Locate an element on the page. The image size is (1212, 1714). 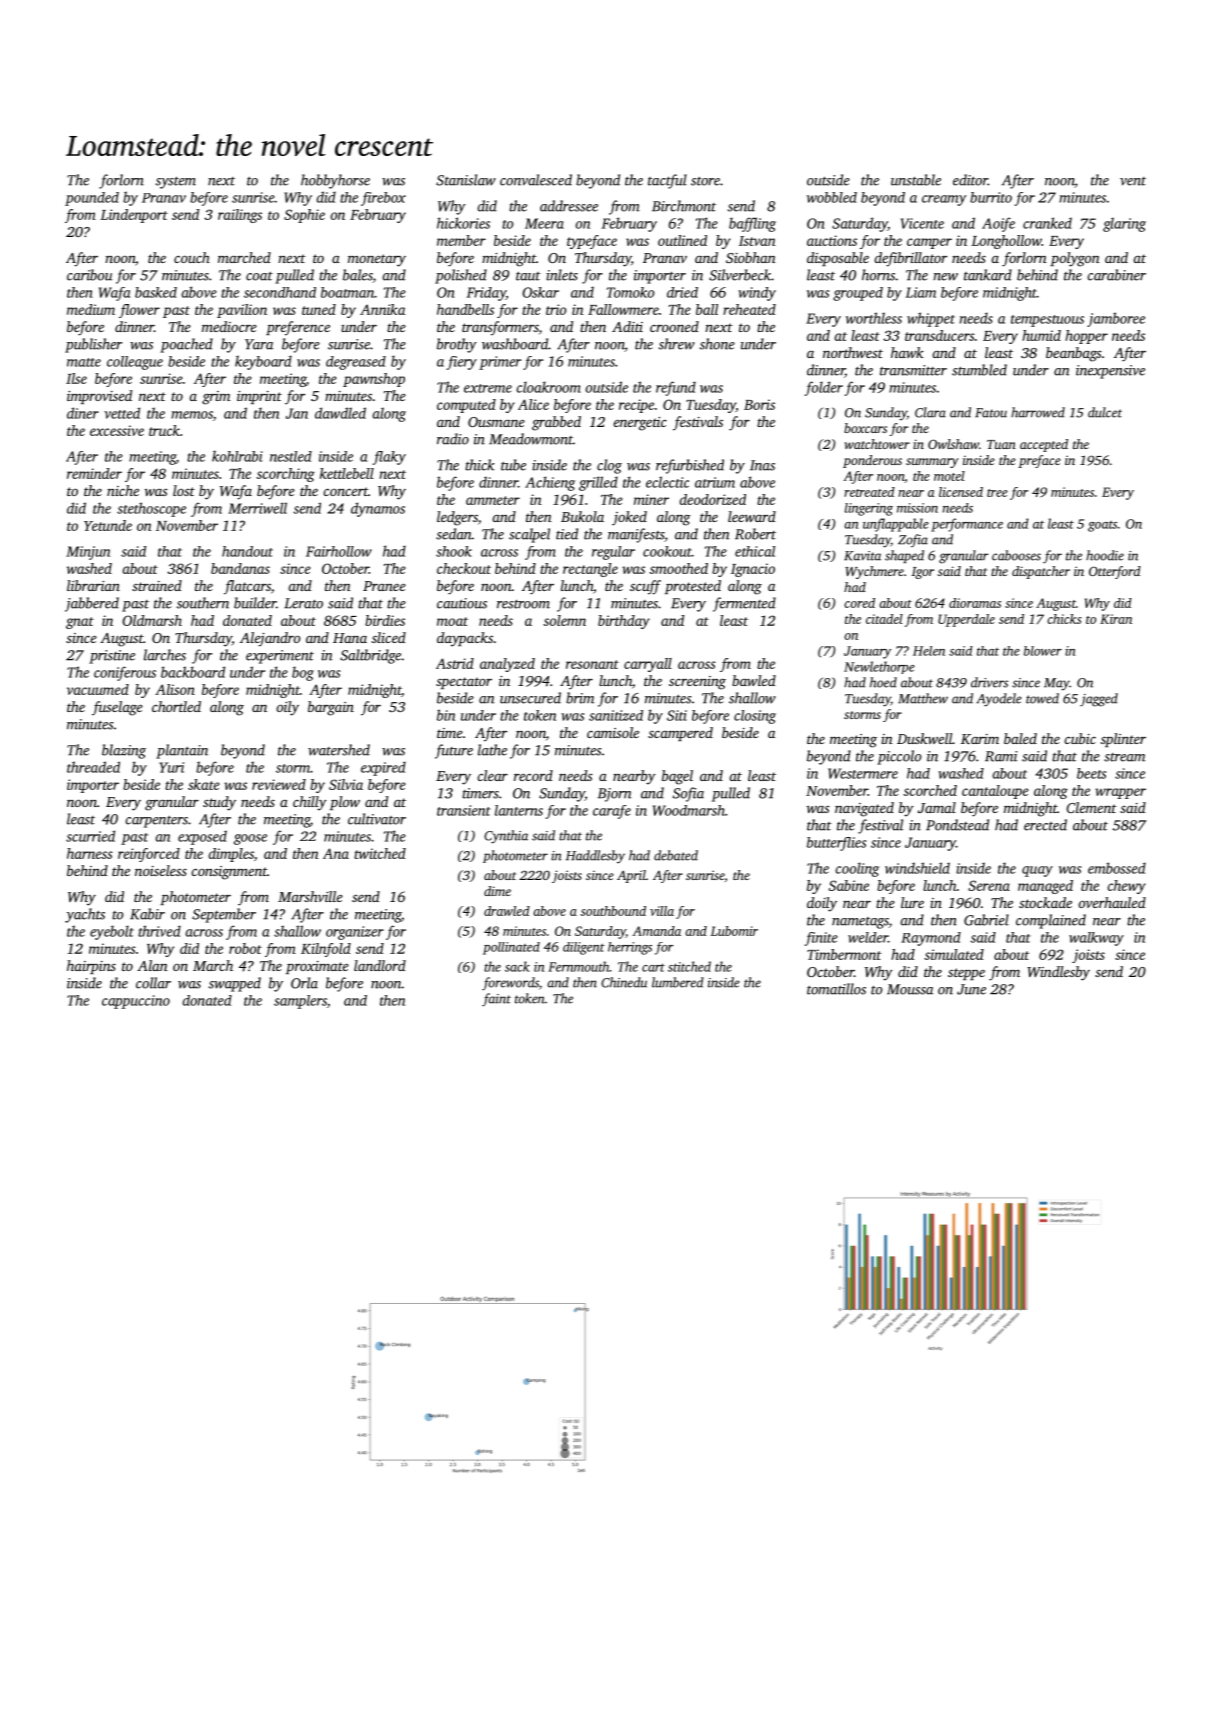
Karim is located at coordinates (980, 739).
